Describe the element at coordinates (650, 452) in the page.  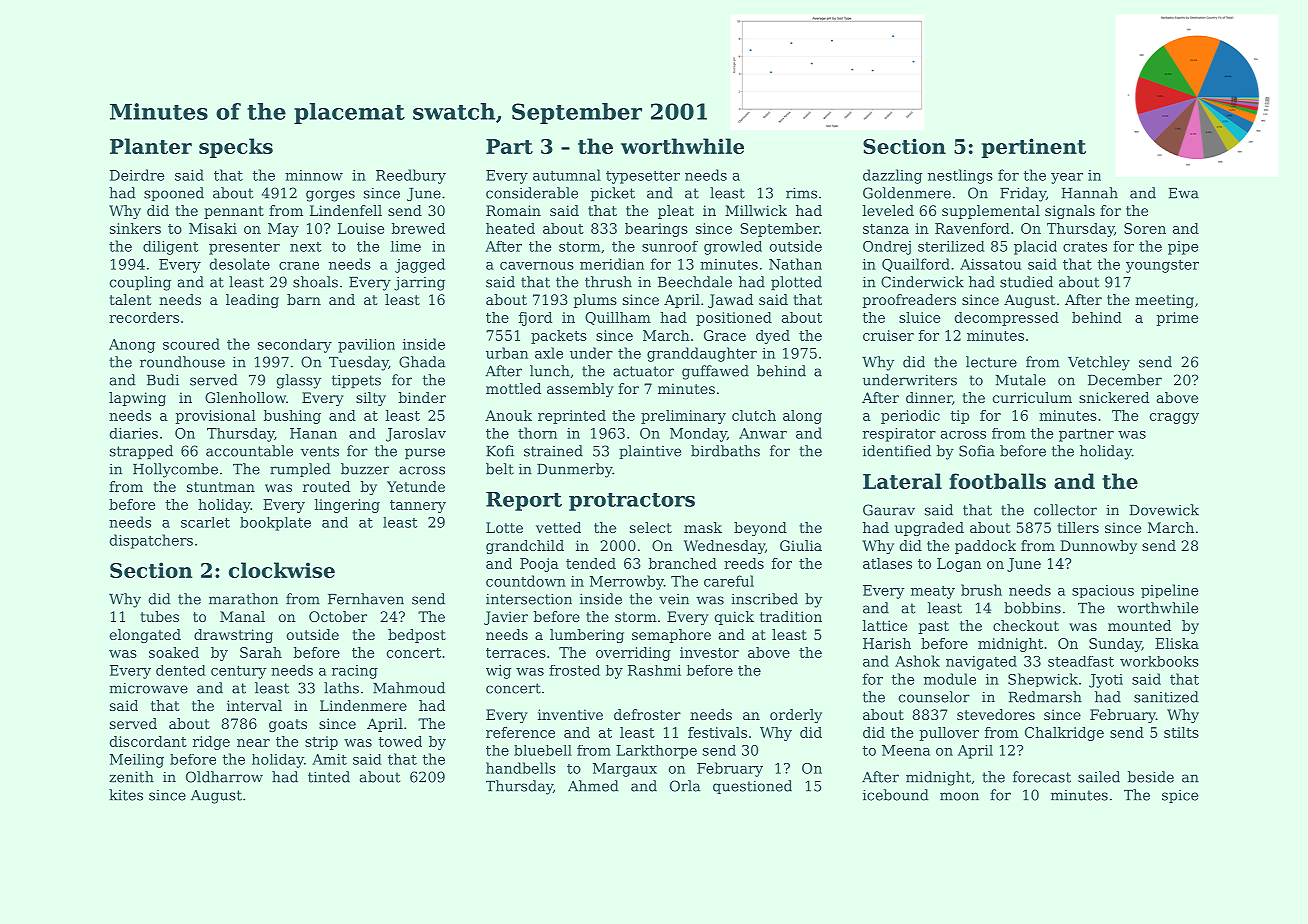
I see `plaintive` at that location.
